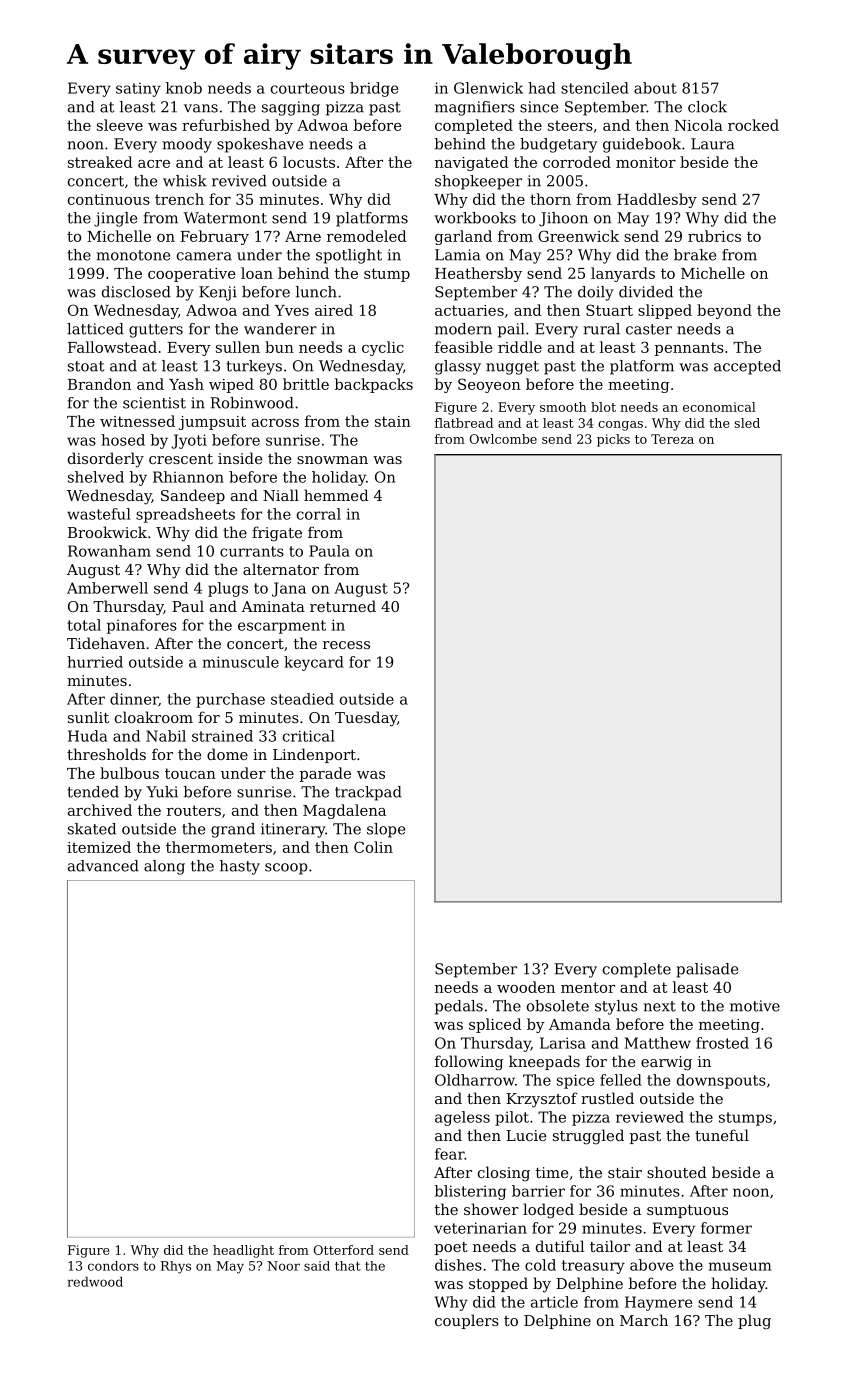 Image resolution: width=849 pixels, height=1400 pixels. Describe the element at coordinates (386, 830) in the page. I see `slope` at that location.
